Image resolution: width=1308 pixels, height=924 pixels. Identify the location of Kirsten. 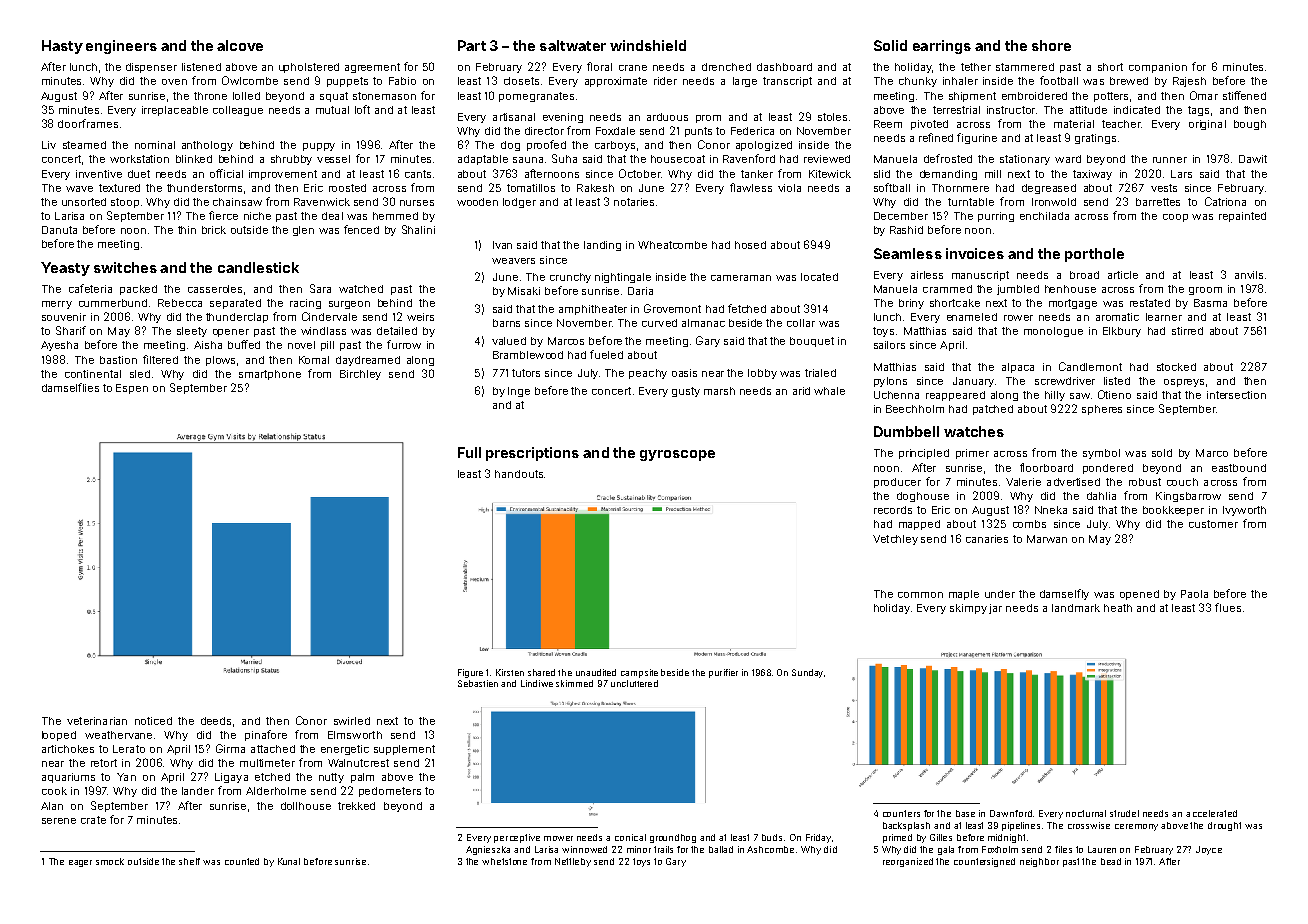
(510, 672).
